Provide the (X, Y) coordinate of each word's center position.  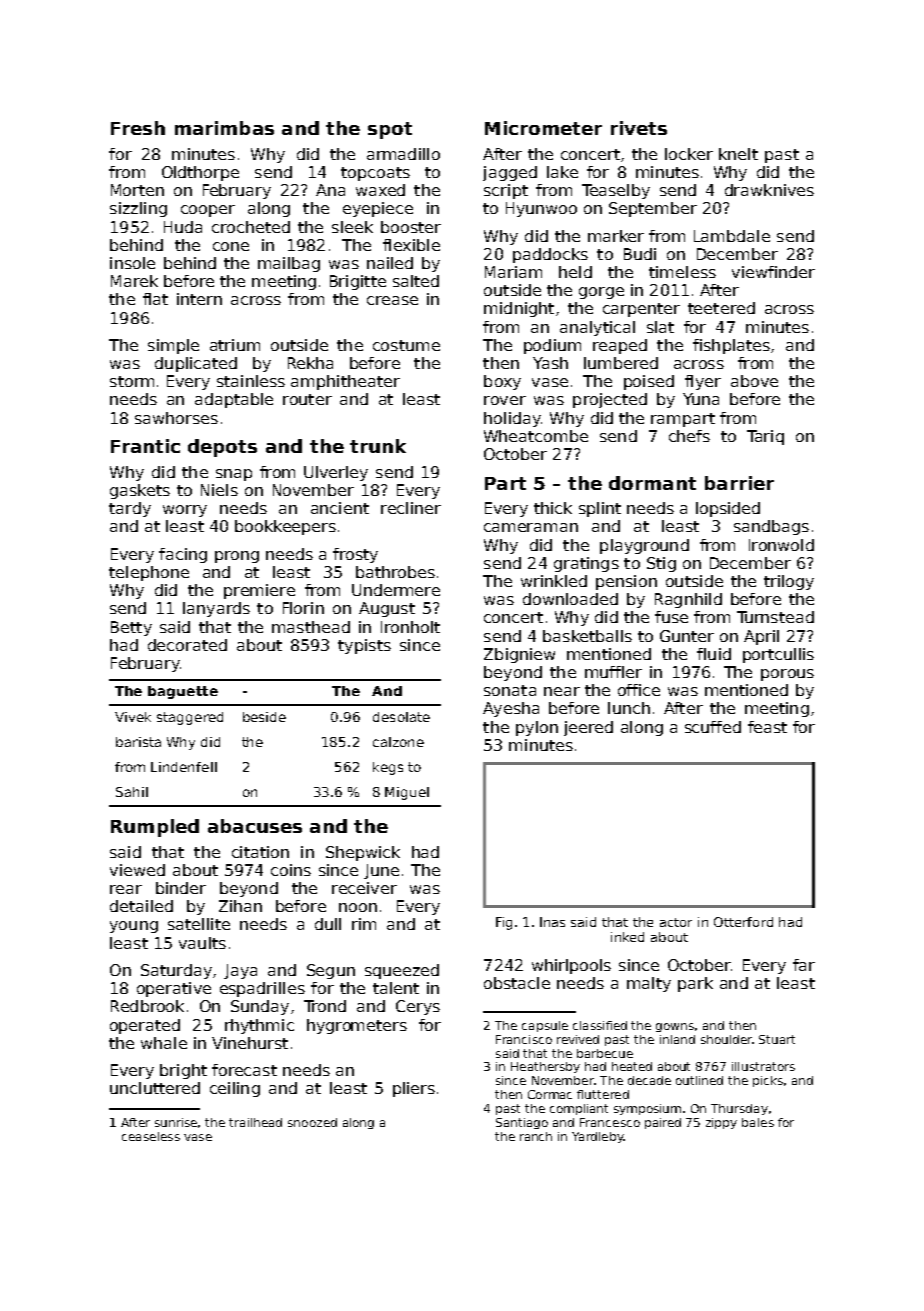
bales (758, 1122)
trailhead (255, 1122)
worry (185, 511)
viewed (137, 870)
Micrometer (543, 128)
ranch (536, 1136)
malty (649, 984)
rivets (639, 128)
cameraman (531, 527)
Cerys (418, 1007)
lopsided (728, 509)
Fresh (138, 128)
